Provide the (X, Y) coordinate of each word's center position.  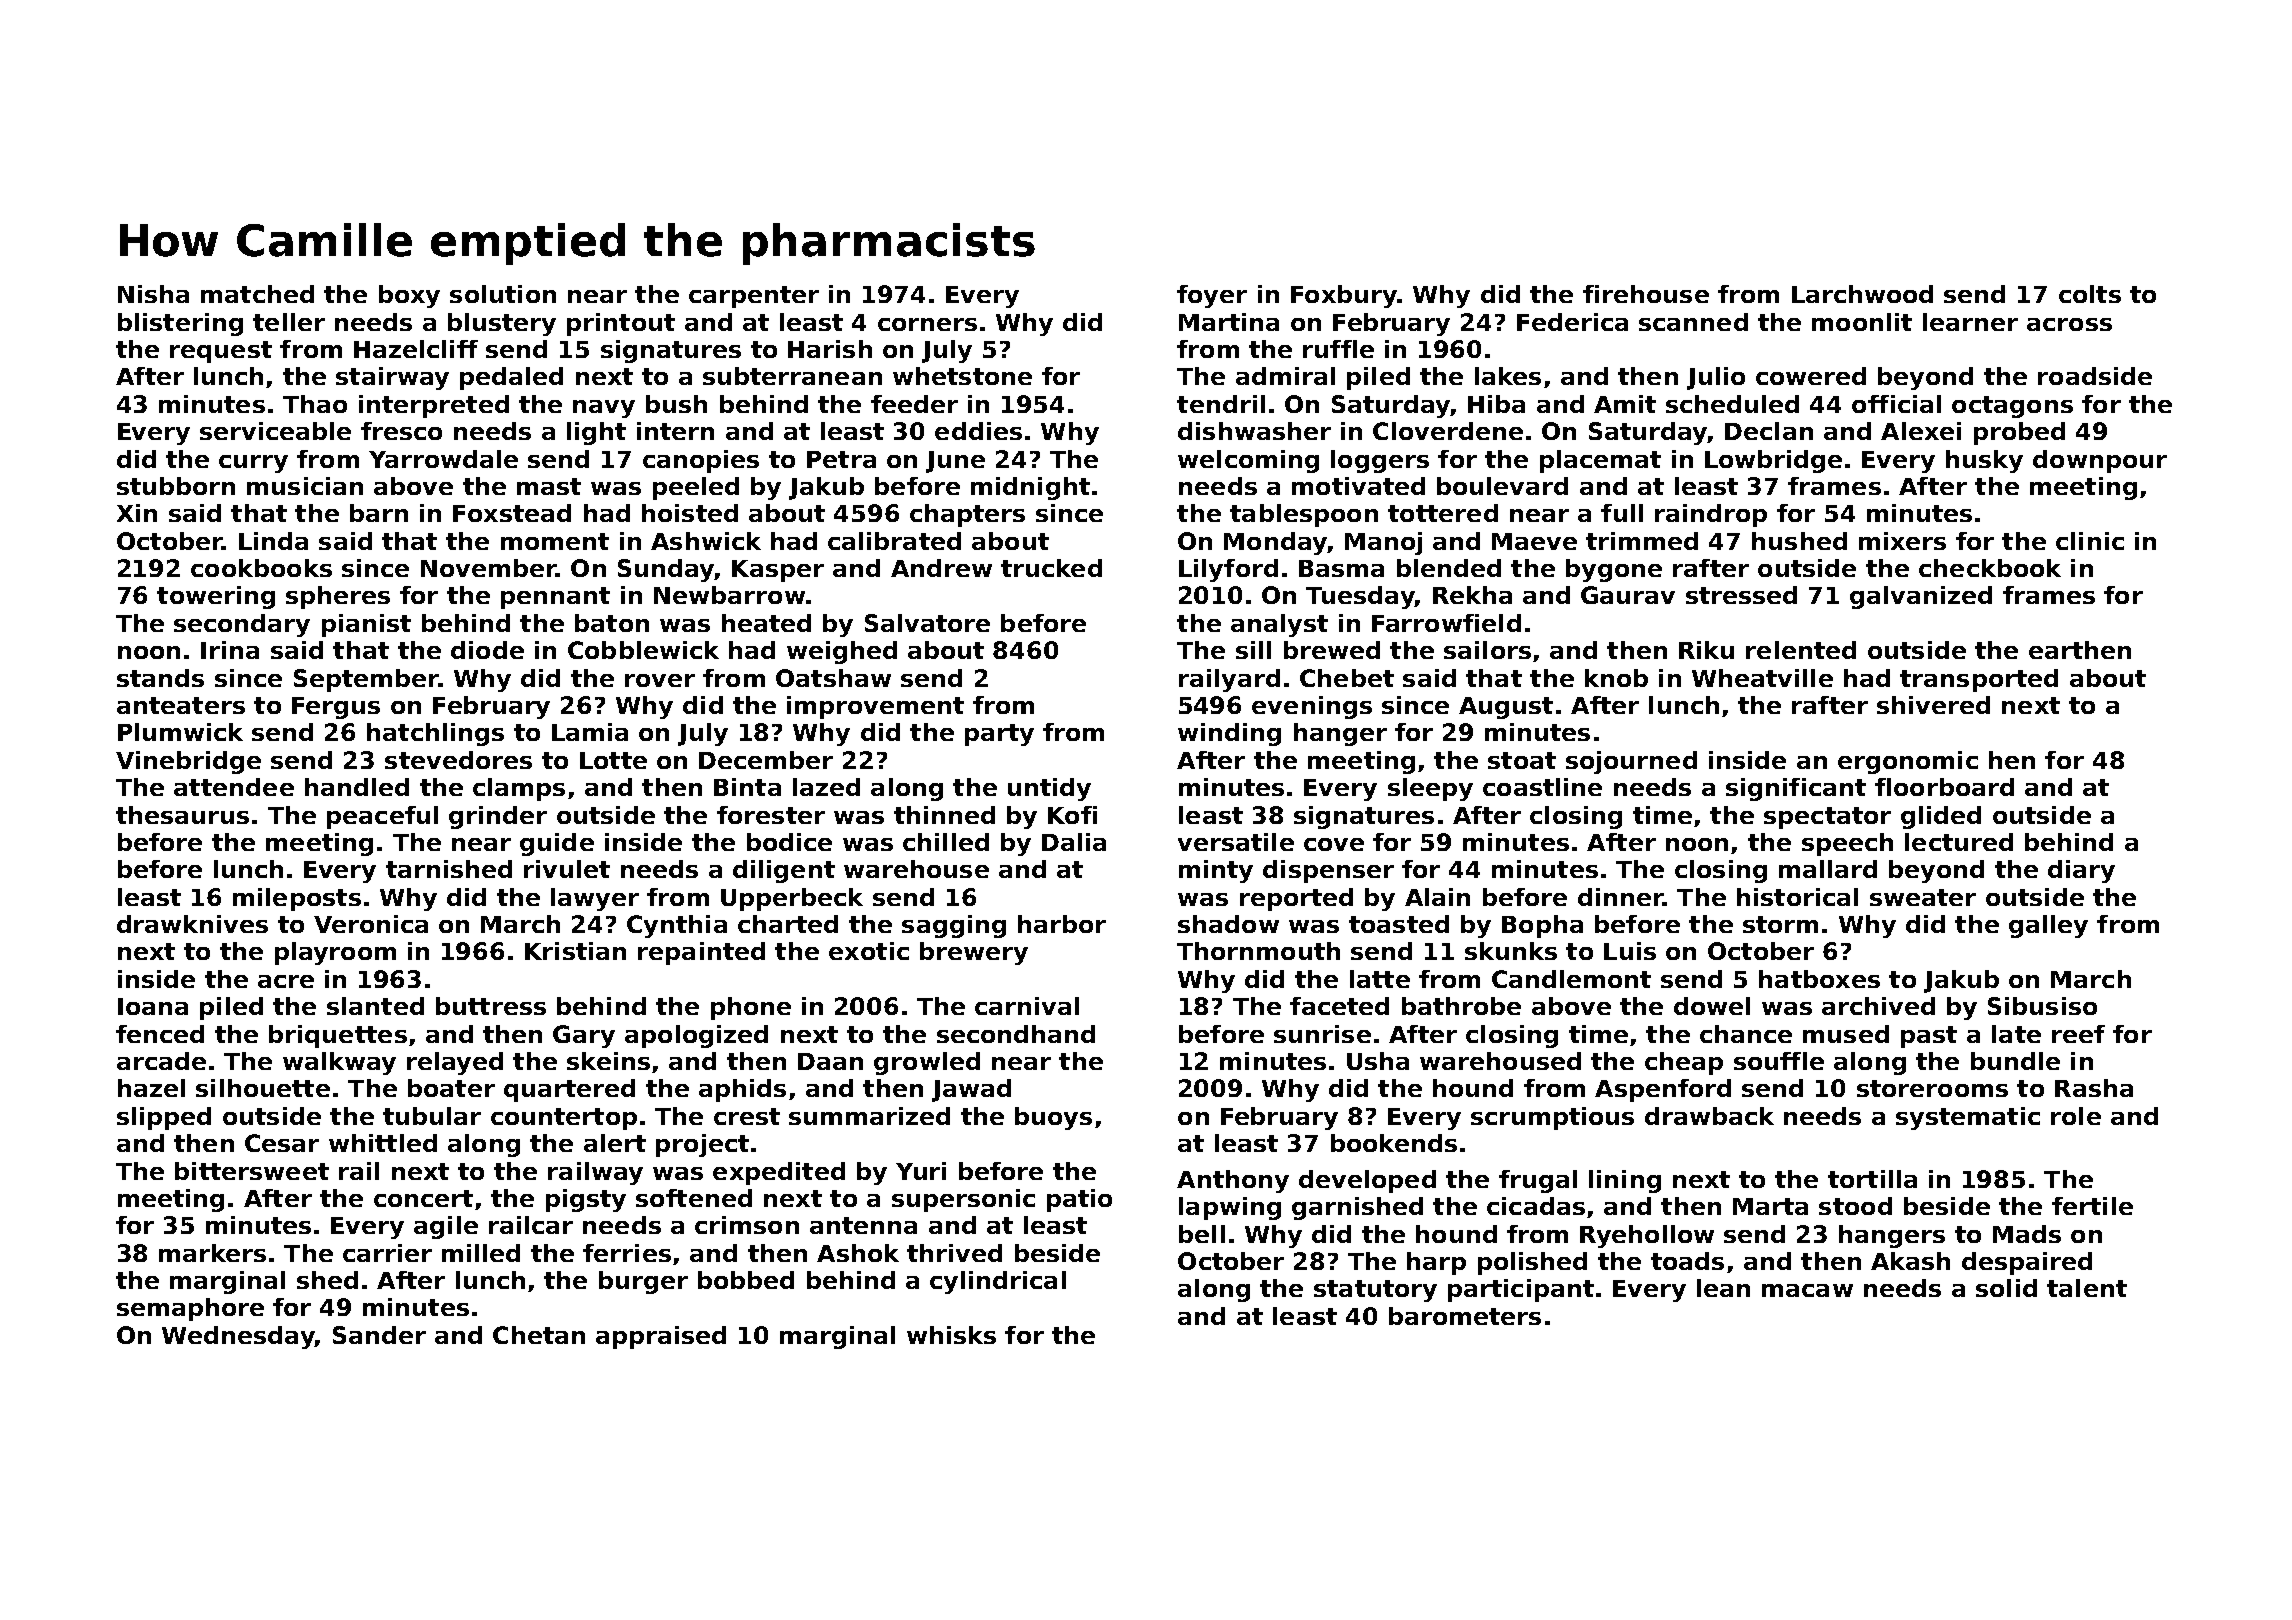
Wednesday (238, 1337)
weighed (842, 652)
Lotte (613, 760)
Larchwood (1862, 294)
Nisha (153, 294)
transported (1979, 680)
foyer (1212, 296)
